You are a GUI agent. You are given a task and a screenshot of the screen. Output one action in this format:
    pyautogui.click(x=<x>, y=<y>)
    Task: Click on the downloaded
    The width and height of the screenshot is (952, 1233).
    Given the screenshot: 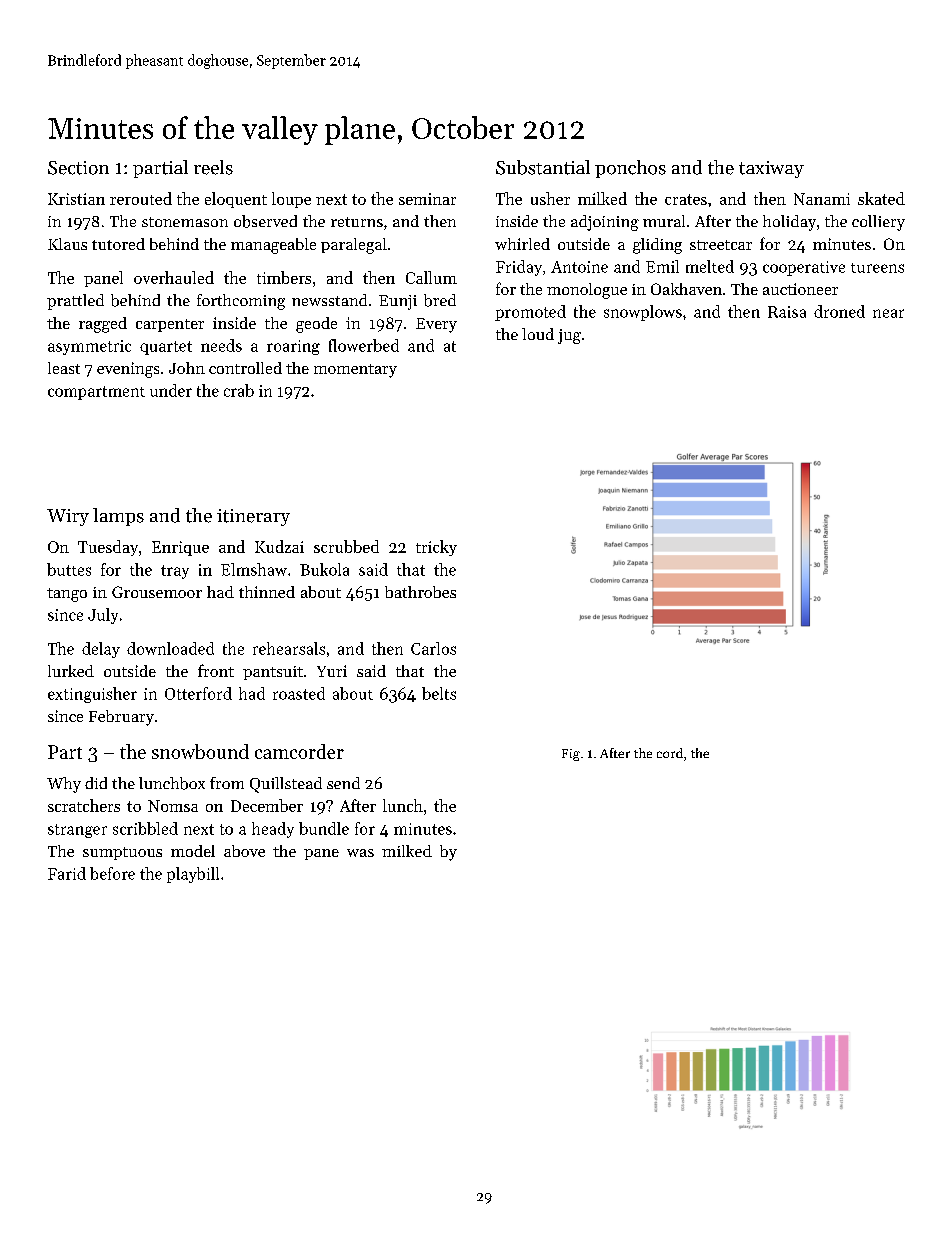 What is the action you would take?
    pyautogui.click(x=170, y=648)
